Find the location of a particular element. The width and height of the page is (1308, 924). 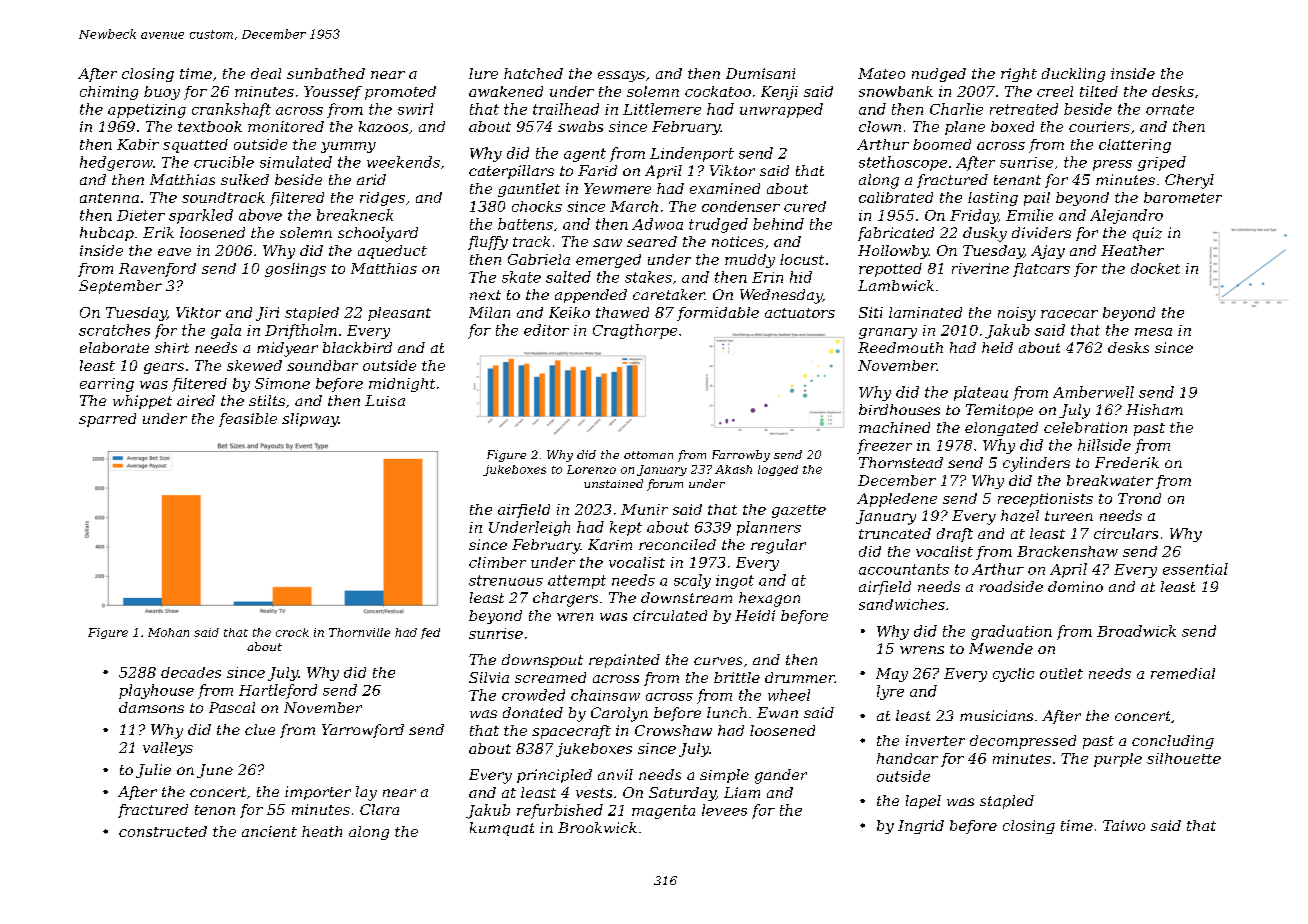

Taiwo is located at coordinates (1124, 825).
